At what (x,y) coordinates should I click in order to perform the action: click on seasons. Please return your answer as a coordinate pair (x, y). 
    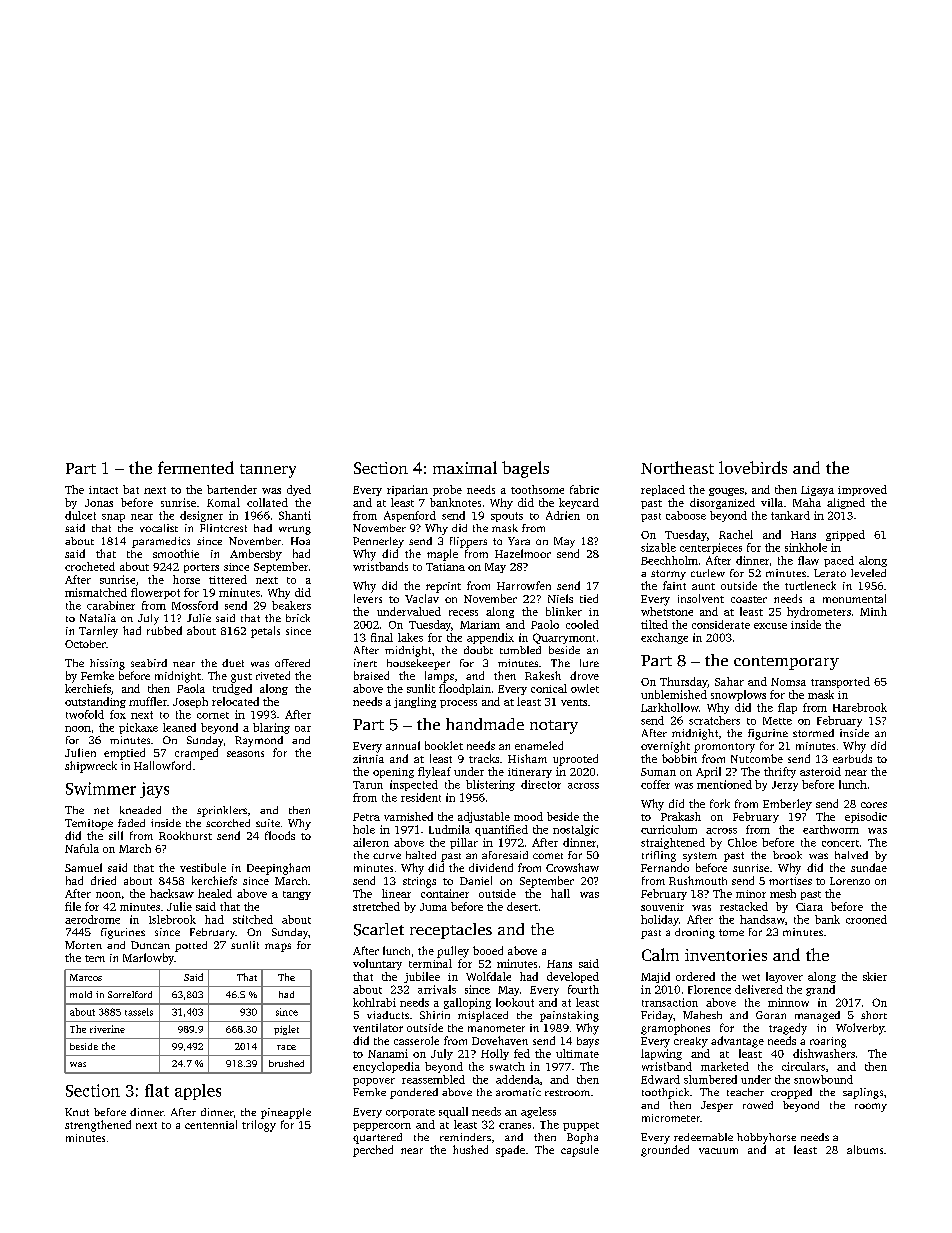
    Looking at the image, I should click on (245, 754).
